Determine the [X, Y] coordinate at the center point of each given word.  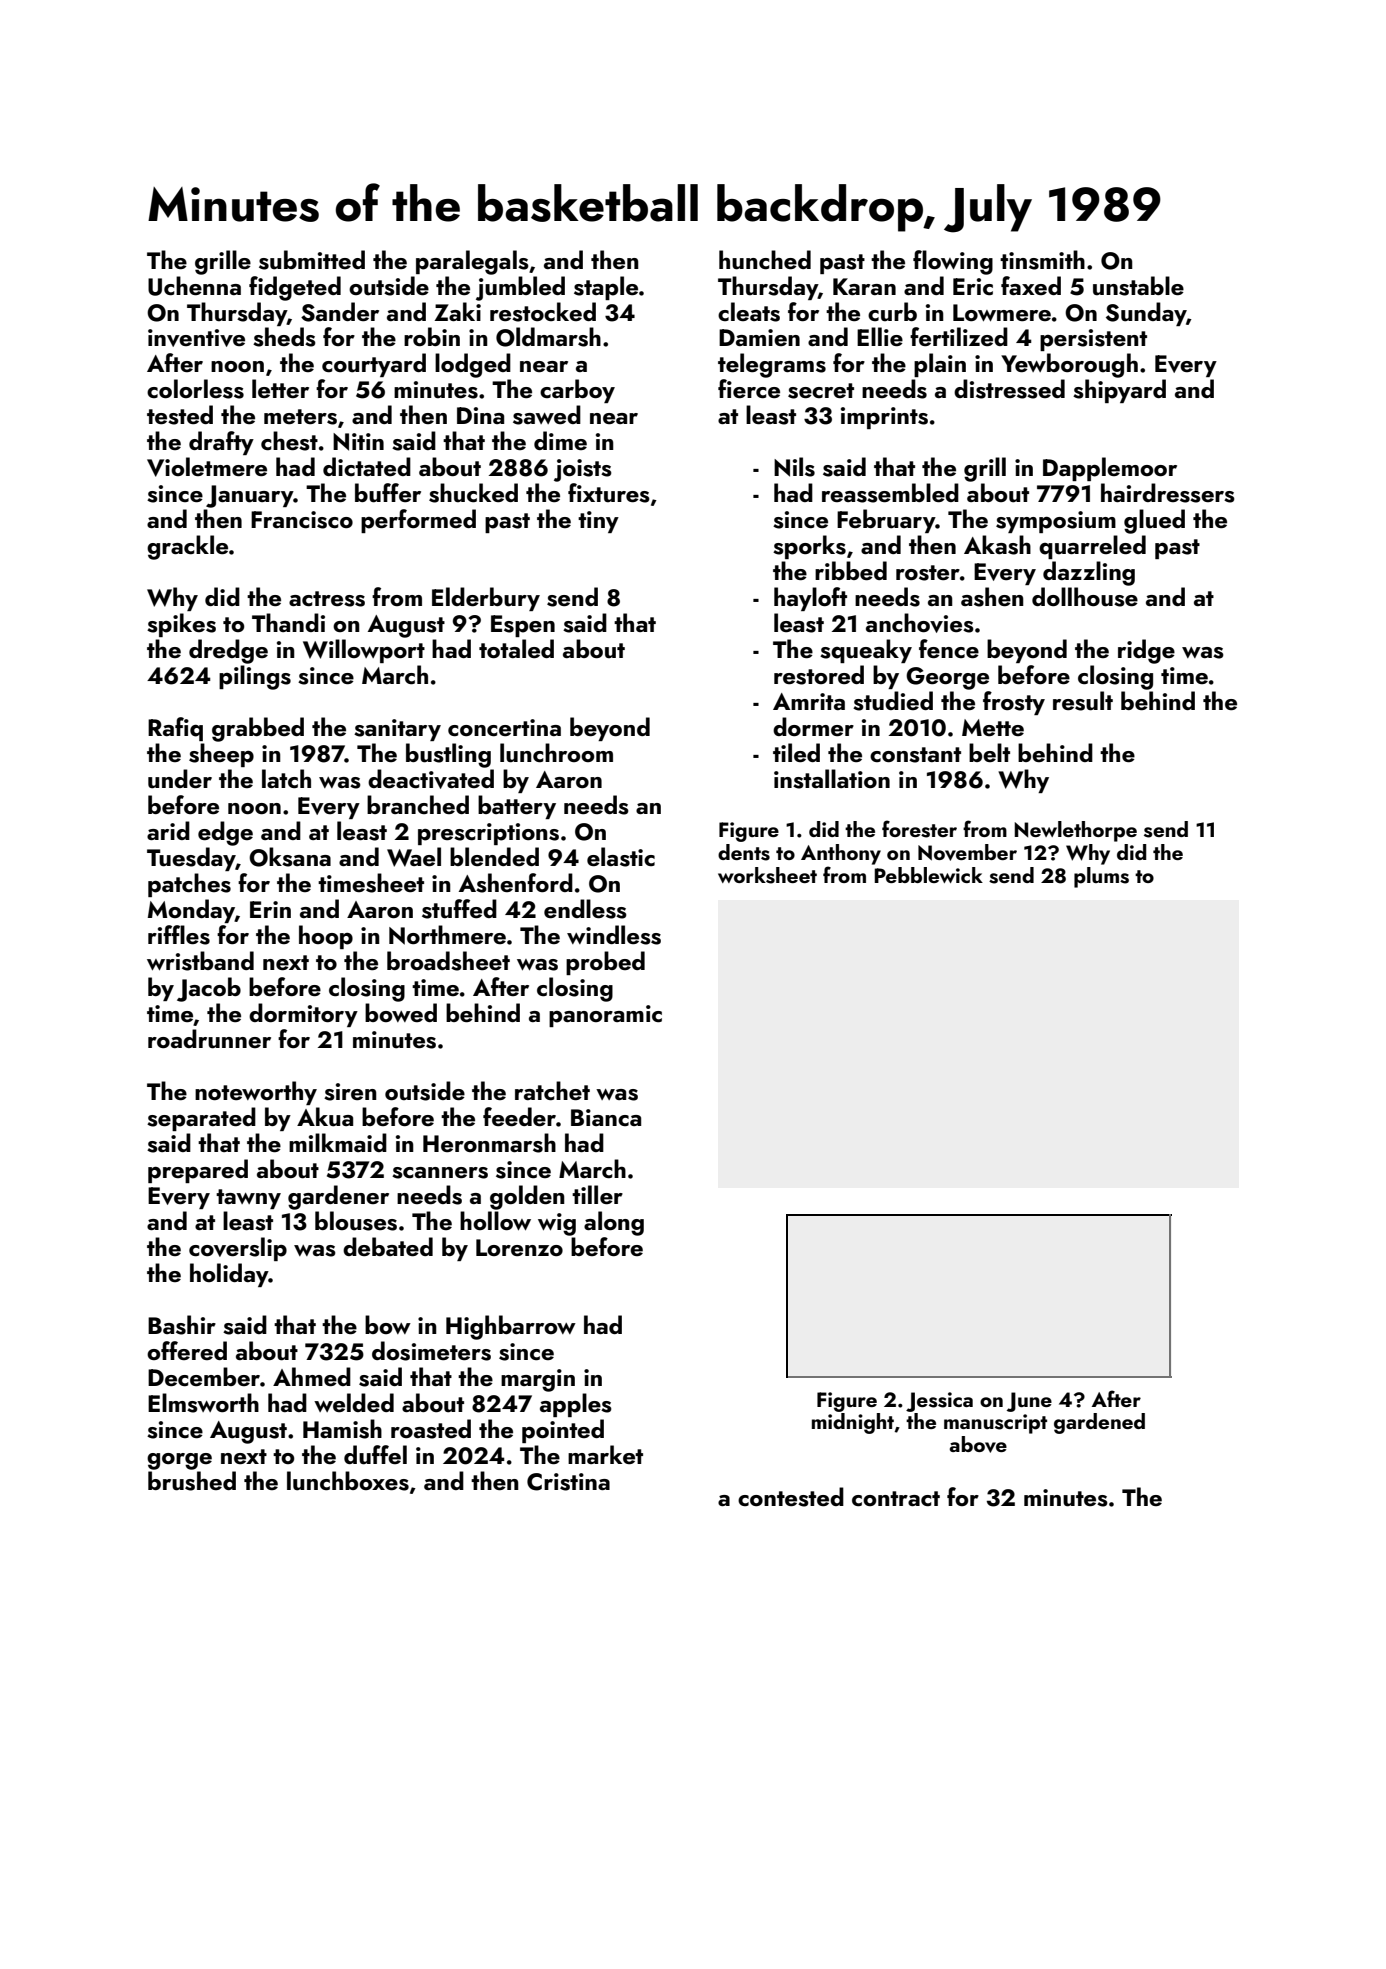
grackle [187, 547]
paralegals [472, 262]
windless [614, 935]
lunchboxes [348, 1481]
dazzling [1089, 573]
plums [1101, 877]
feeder [519, 1116]
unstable [1138, 286]
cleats [749, 312]
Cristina [568, 1482]
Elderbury [486, 599]
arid [168, 830]
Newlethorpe [1075, 831]
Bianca [606, 1117]
